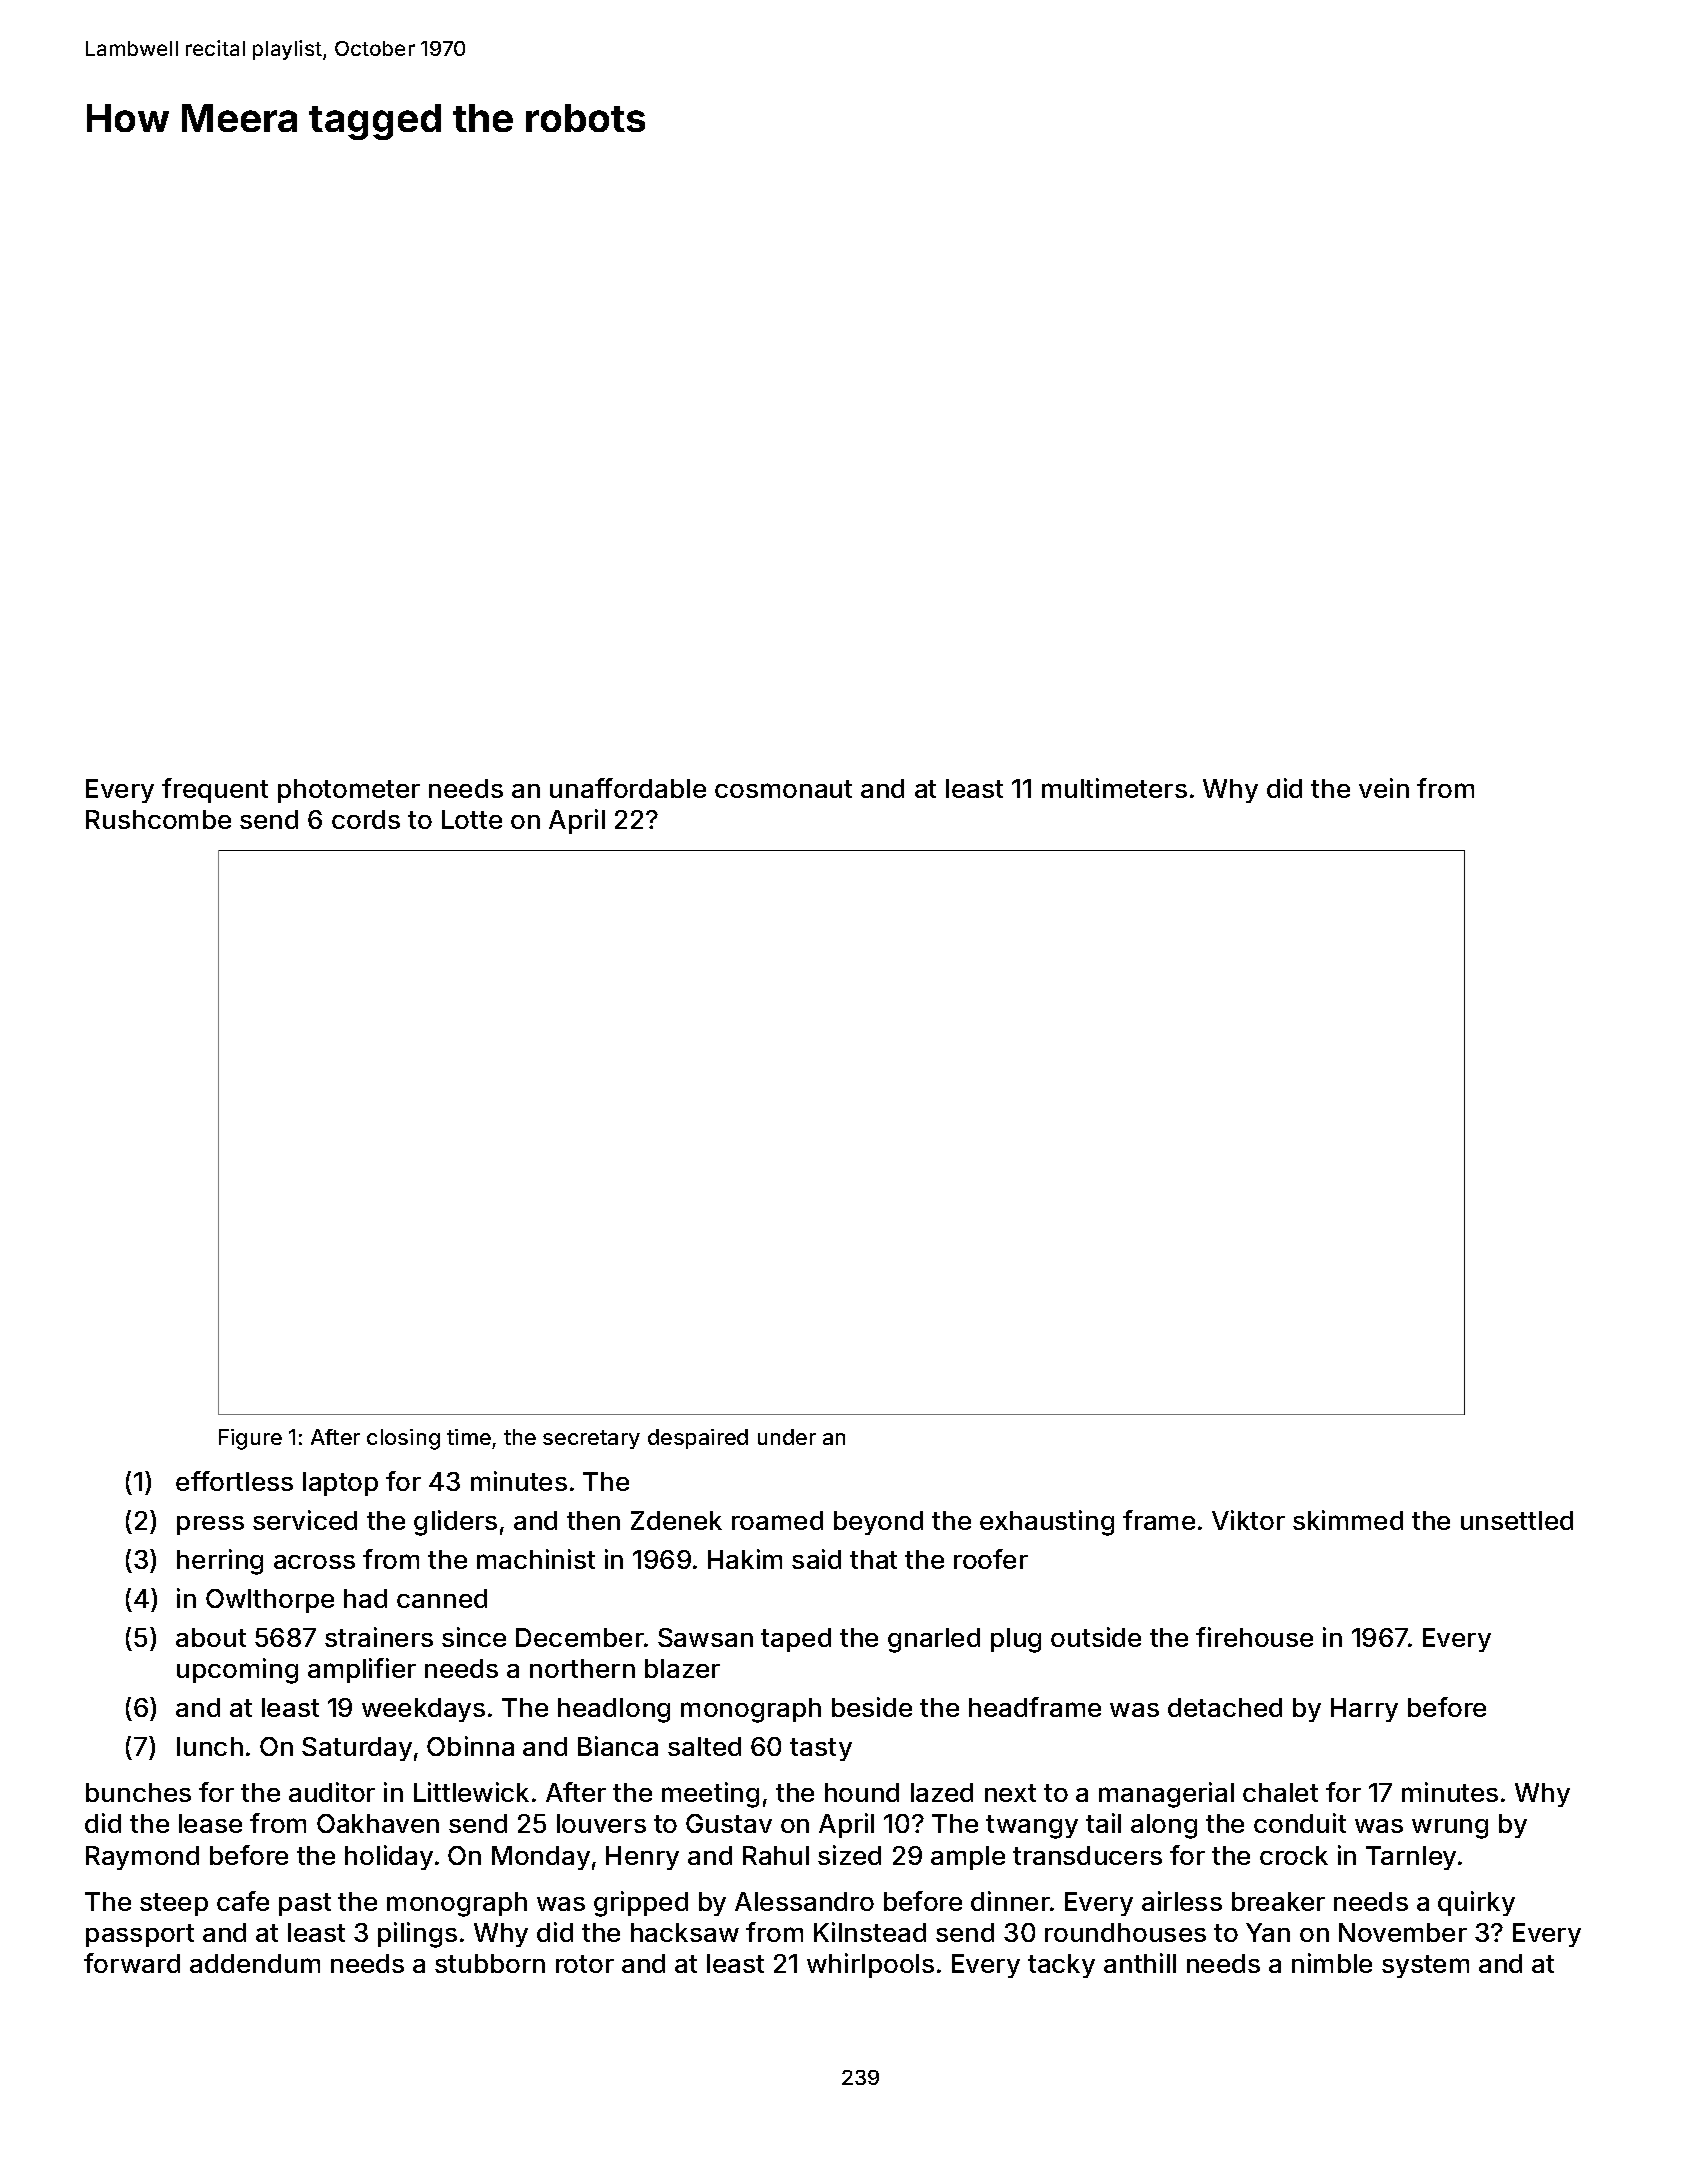 The height and width of the screenshot is (2178, 1683). What do you see at coordinates (403, 1439) in the screenshot?
I see `closing` at bounding box center [403, 1439].
